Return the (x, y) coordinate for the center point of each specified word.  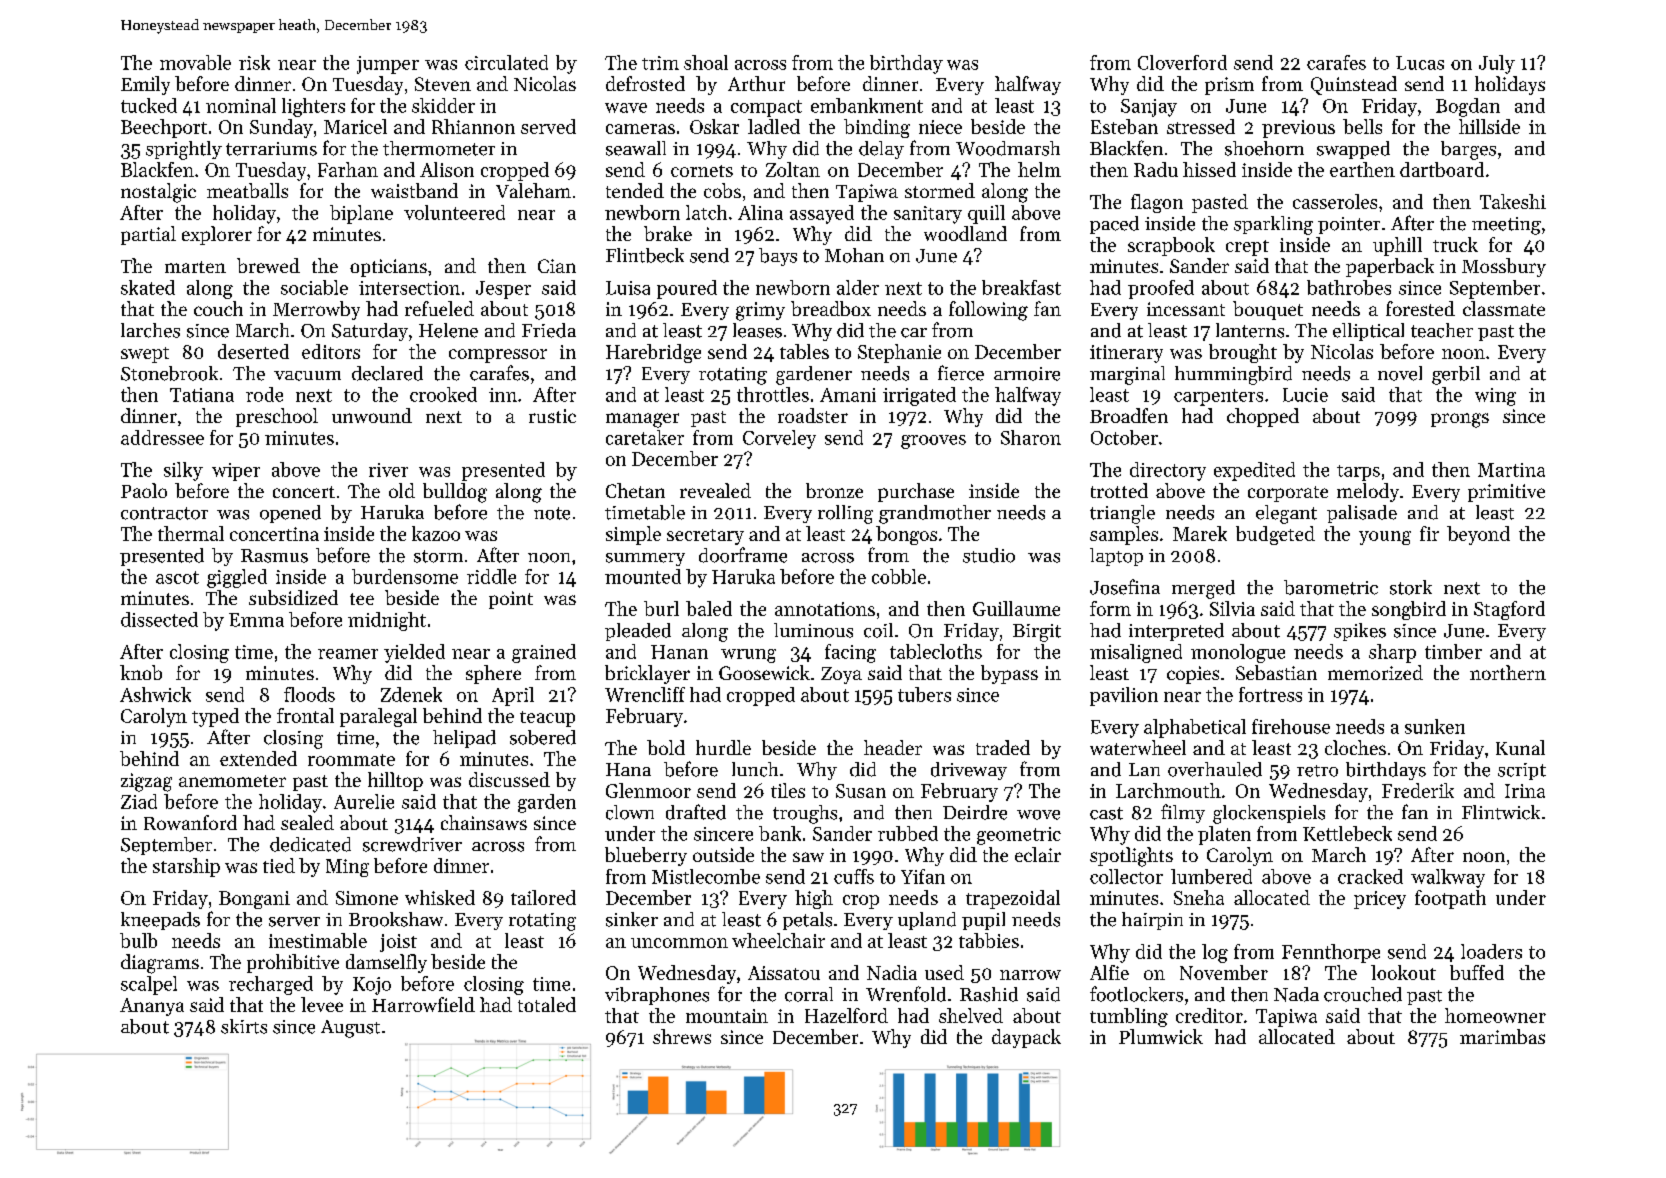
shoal (706, 62)
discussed (509, 779)
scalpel (149, 985)
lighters (313, 107)
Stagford (1509, 610)
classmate (1504, 308)
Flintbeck (645, 255)
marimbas (1502, 1036)
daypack (1026, 1038)
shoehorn (1264, 148)
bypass (1009, 674)
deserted (253, 351)
